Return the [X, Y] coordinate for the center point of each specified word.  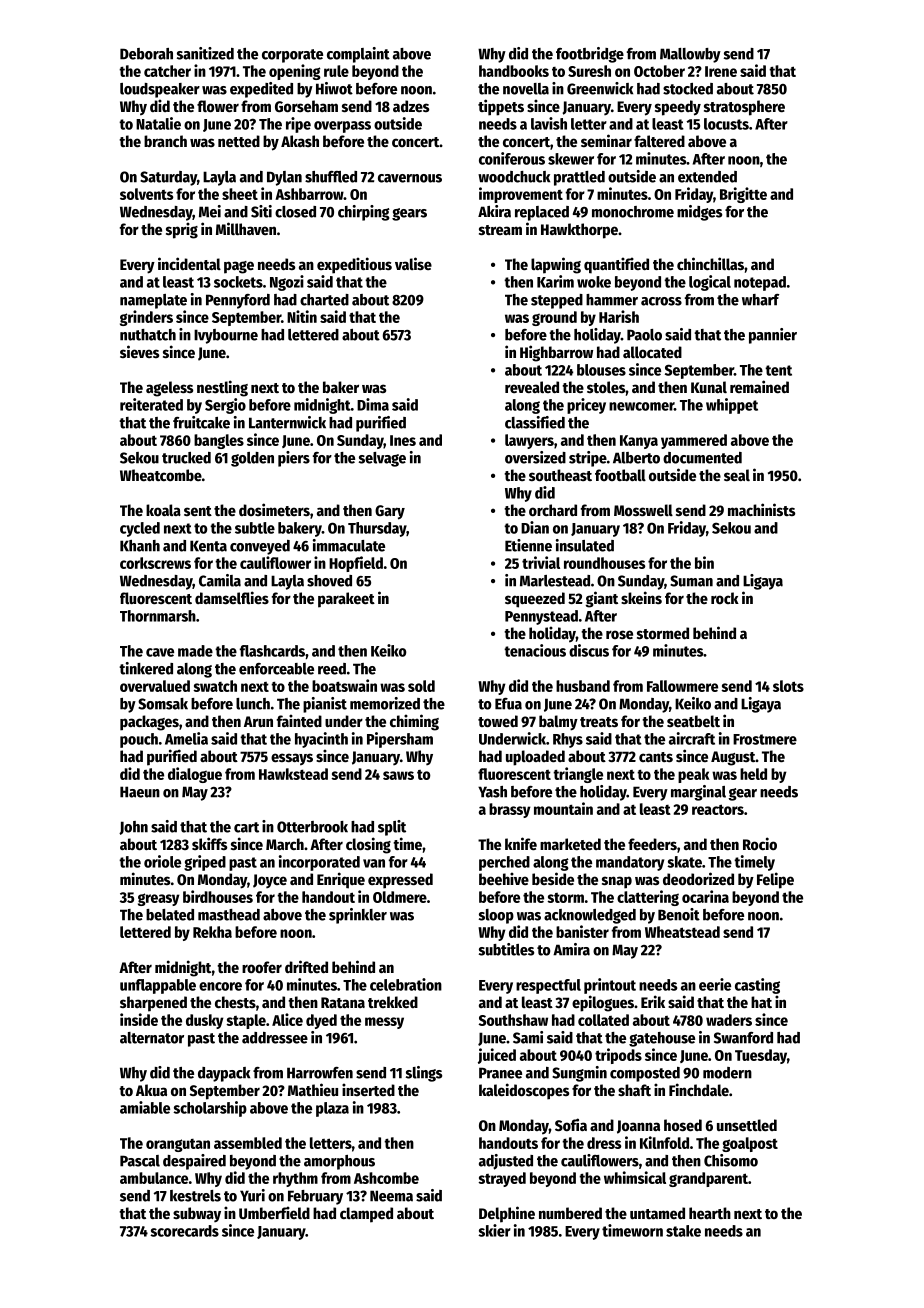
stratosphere [744, 108]
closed [295, 212]
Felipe [775, 880]
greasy [159, 899]
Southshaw [513, 1020]
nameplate [153, 301]
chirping [364, 213]
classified [535, 422]
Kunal [709, 387]
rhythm [295, 1179]
